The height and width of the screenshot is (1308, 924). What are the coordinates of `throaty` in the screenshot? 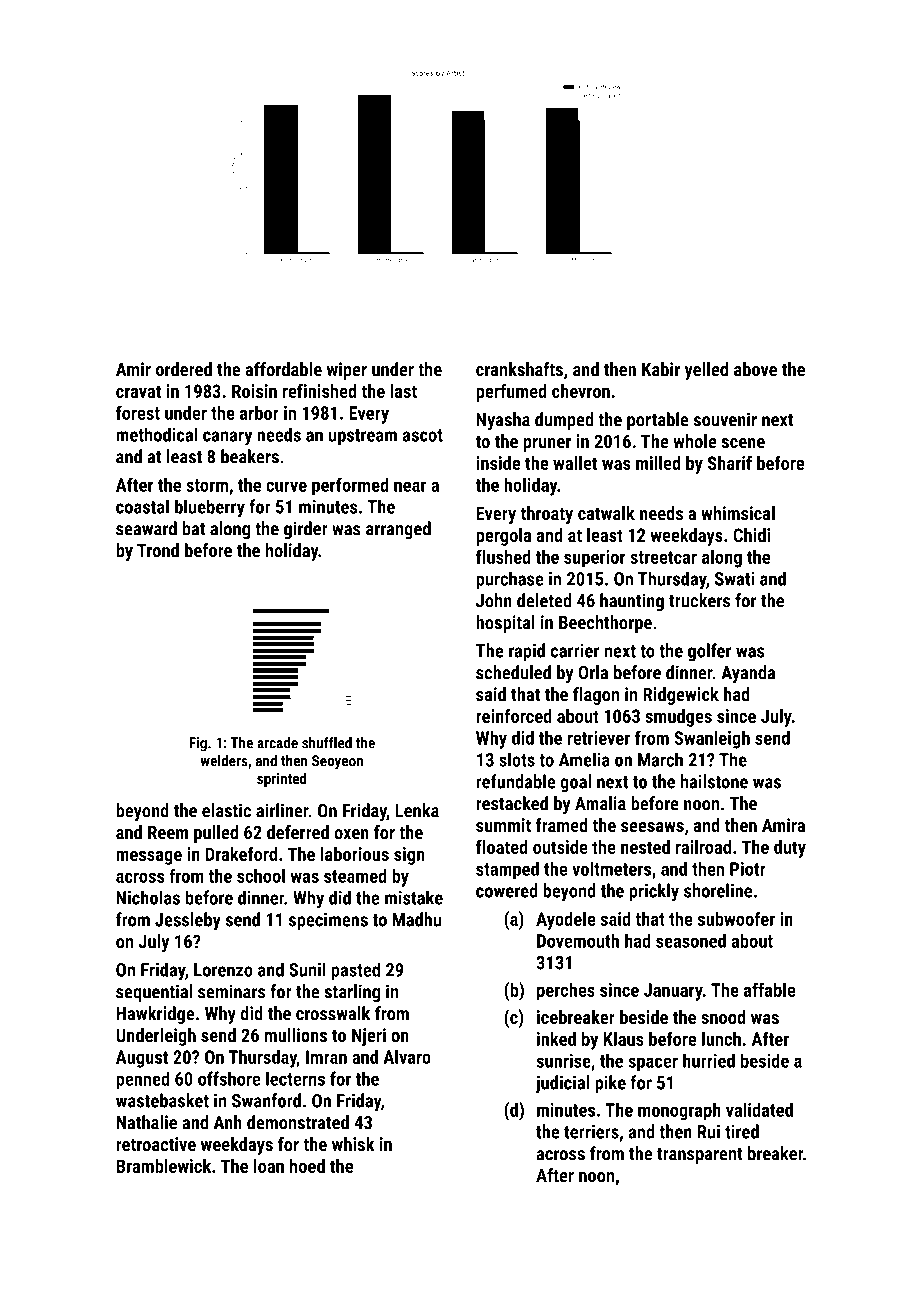 It's located at (547, 515).
